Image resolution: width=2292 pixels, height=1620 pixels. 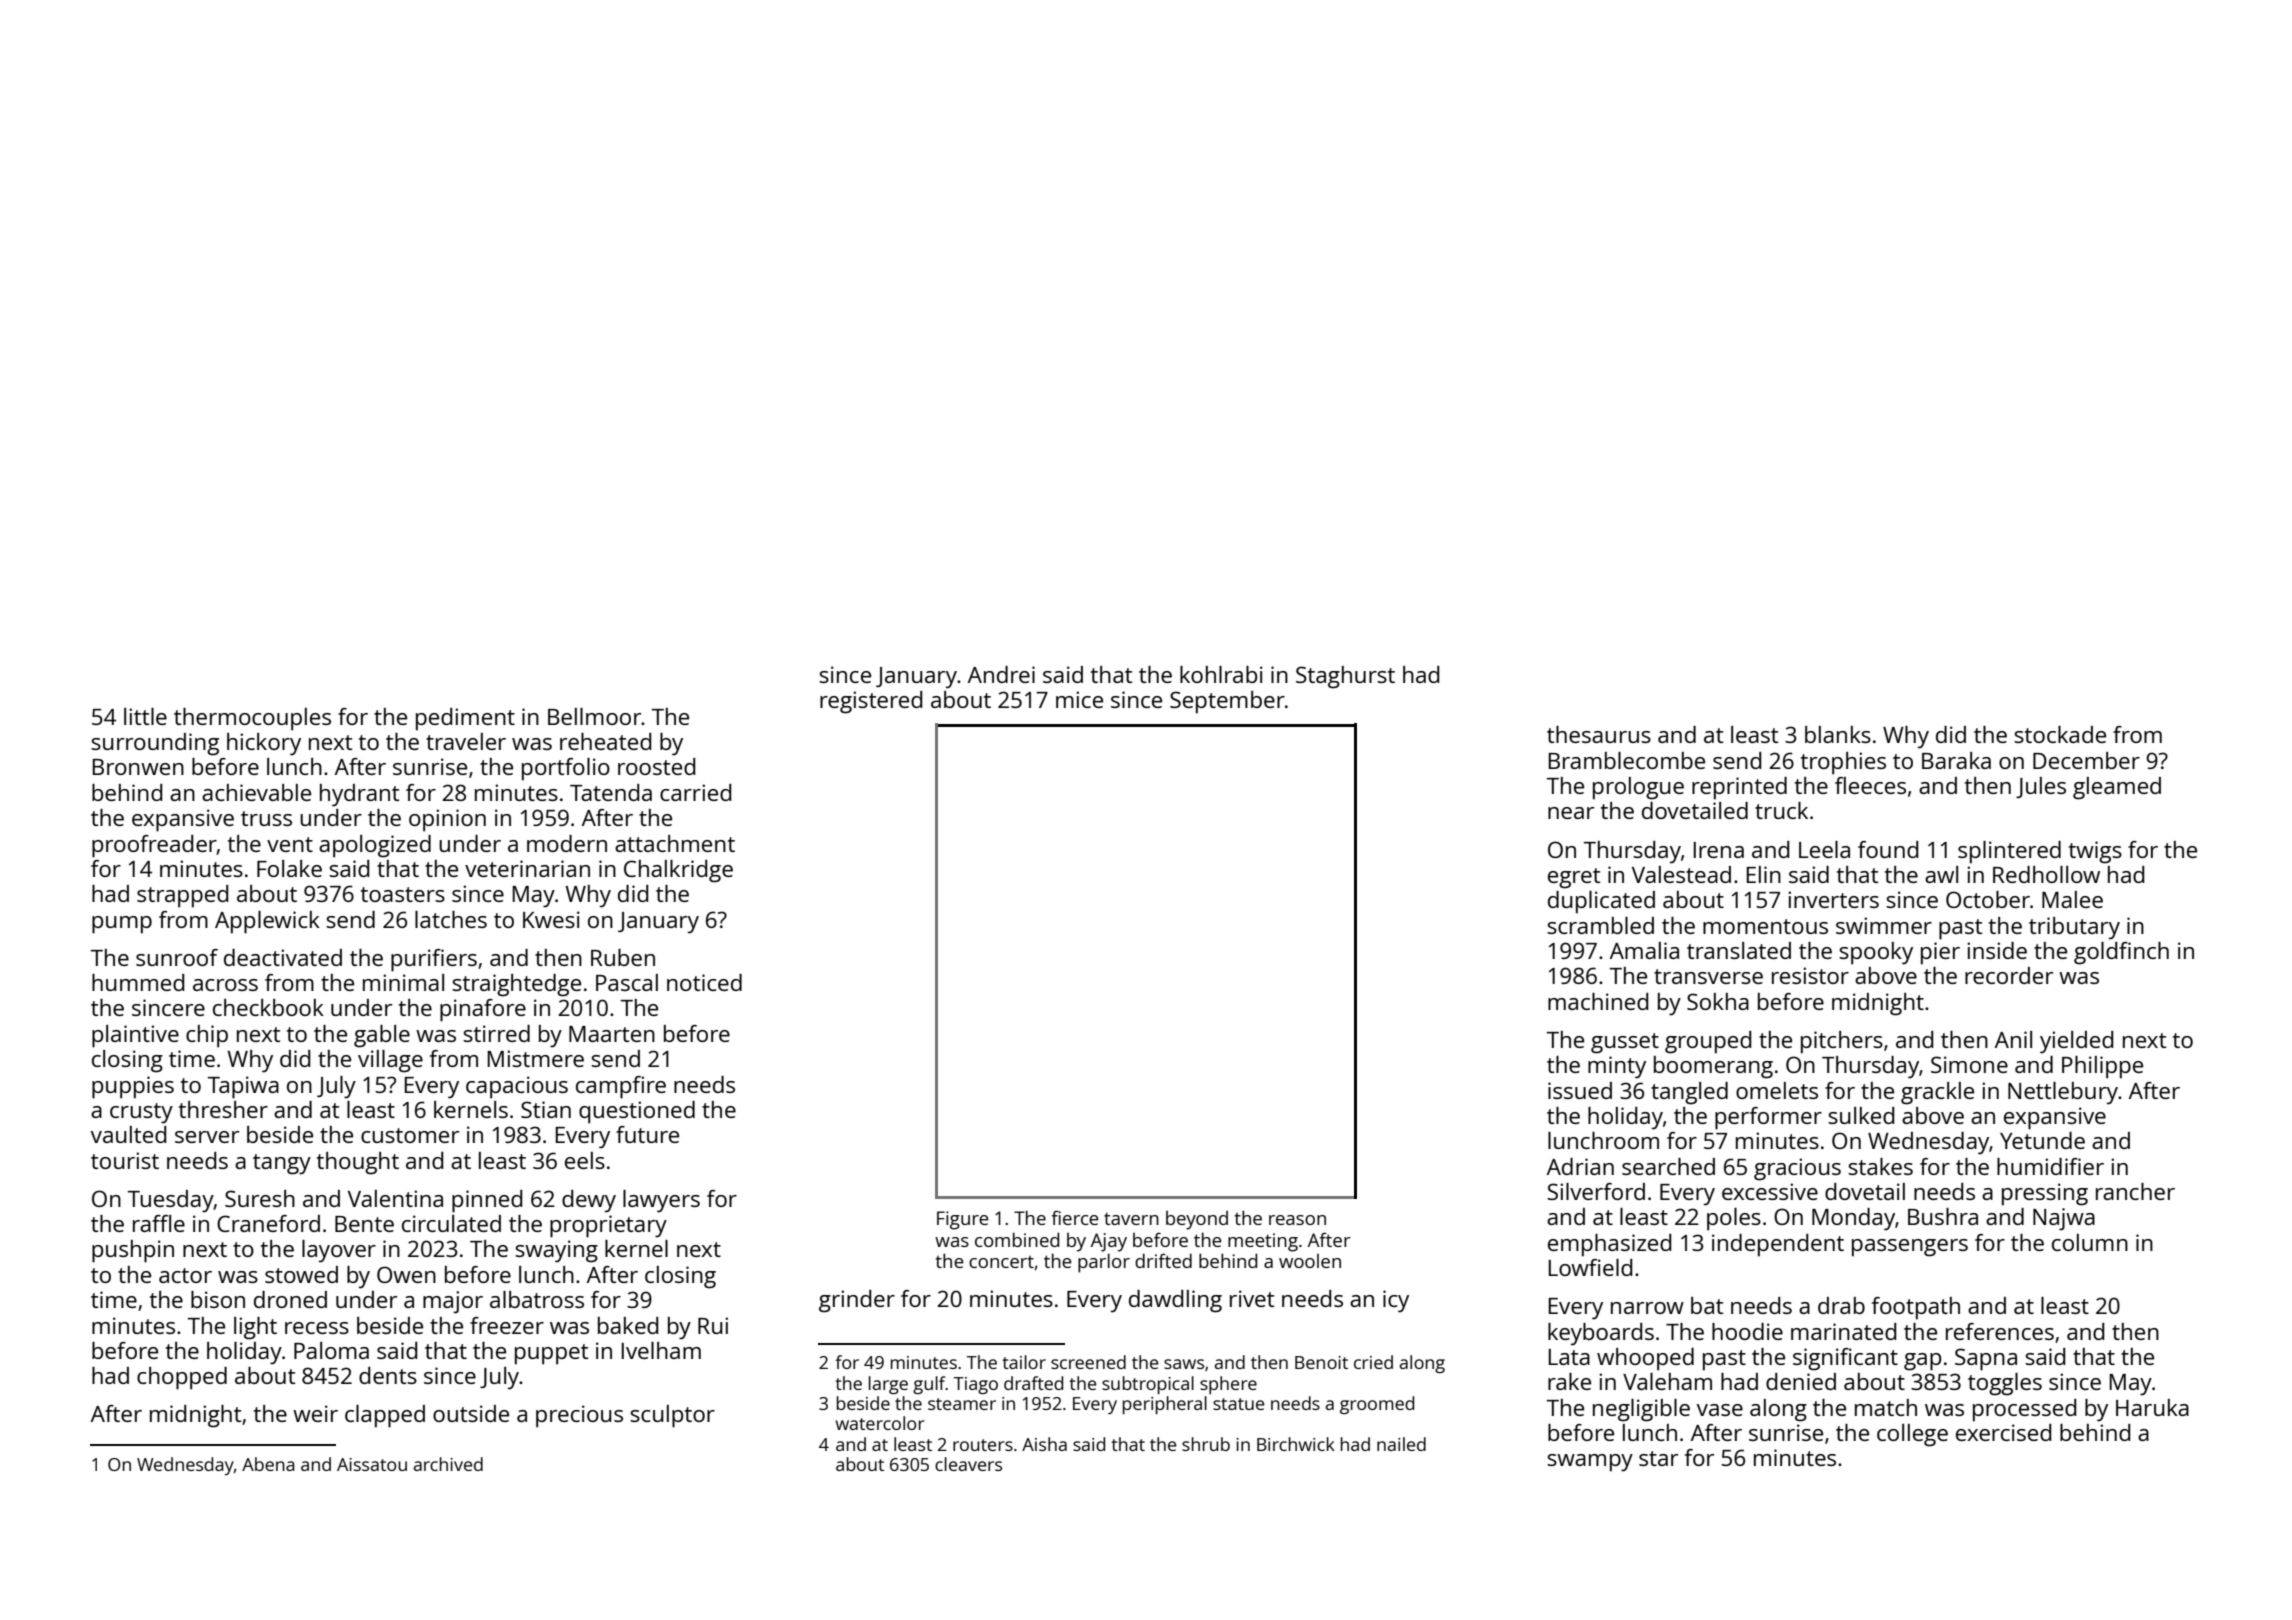 I want to click on tourist, so click(x=125, y=1160).
